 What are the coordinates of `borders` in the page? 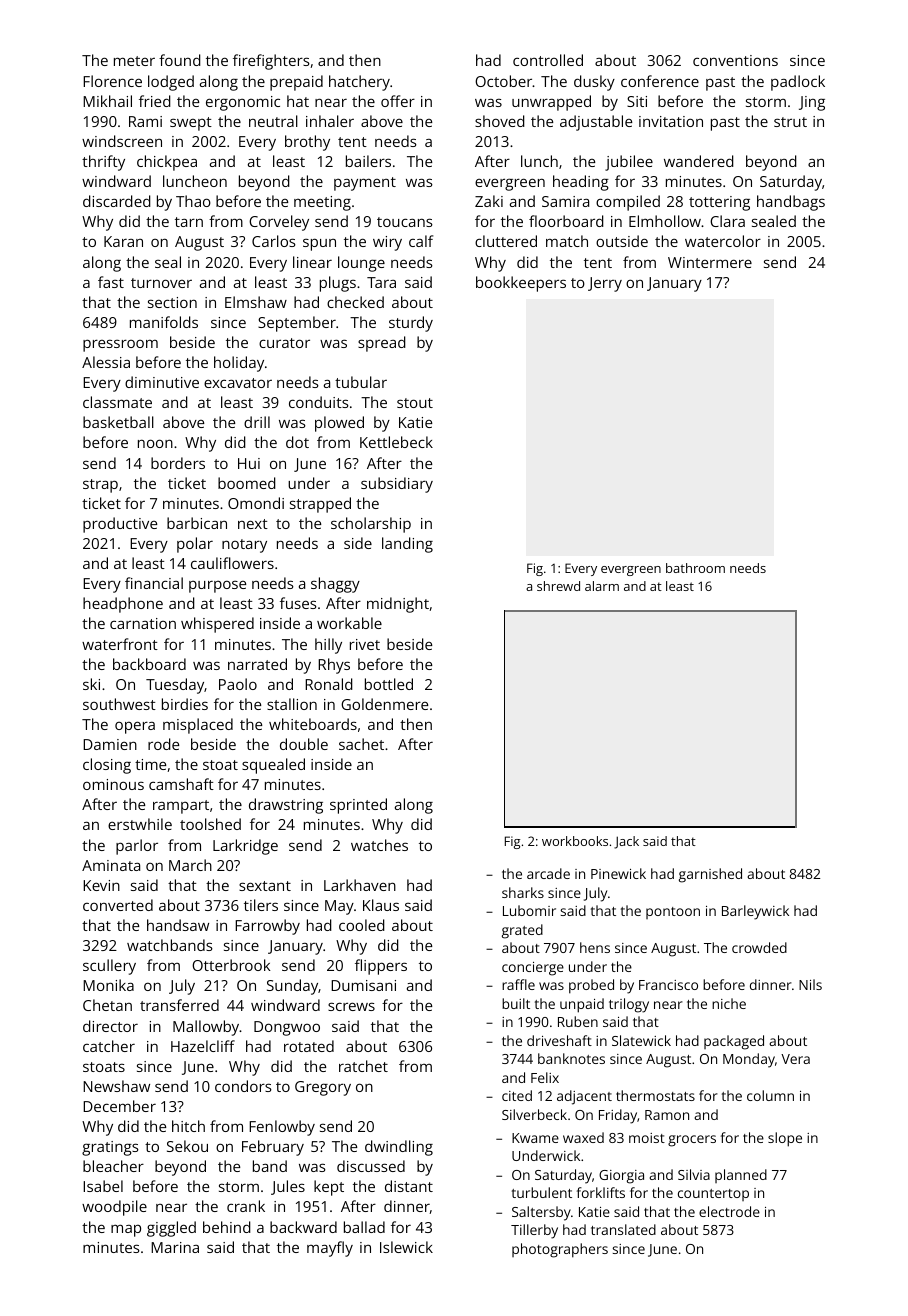 It's located at (178, 463).
